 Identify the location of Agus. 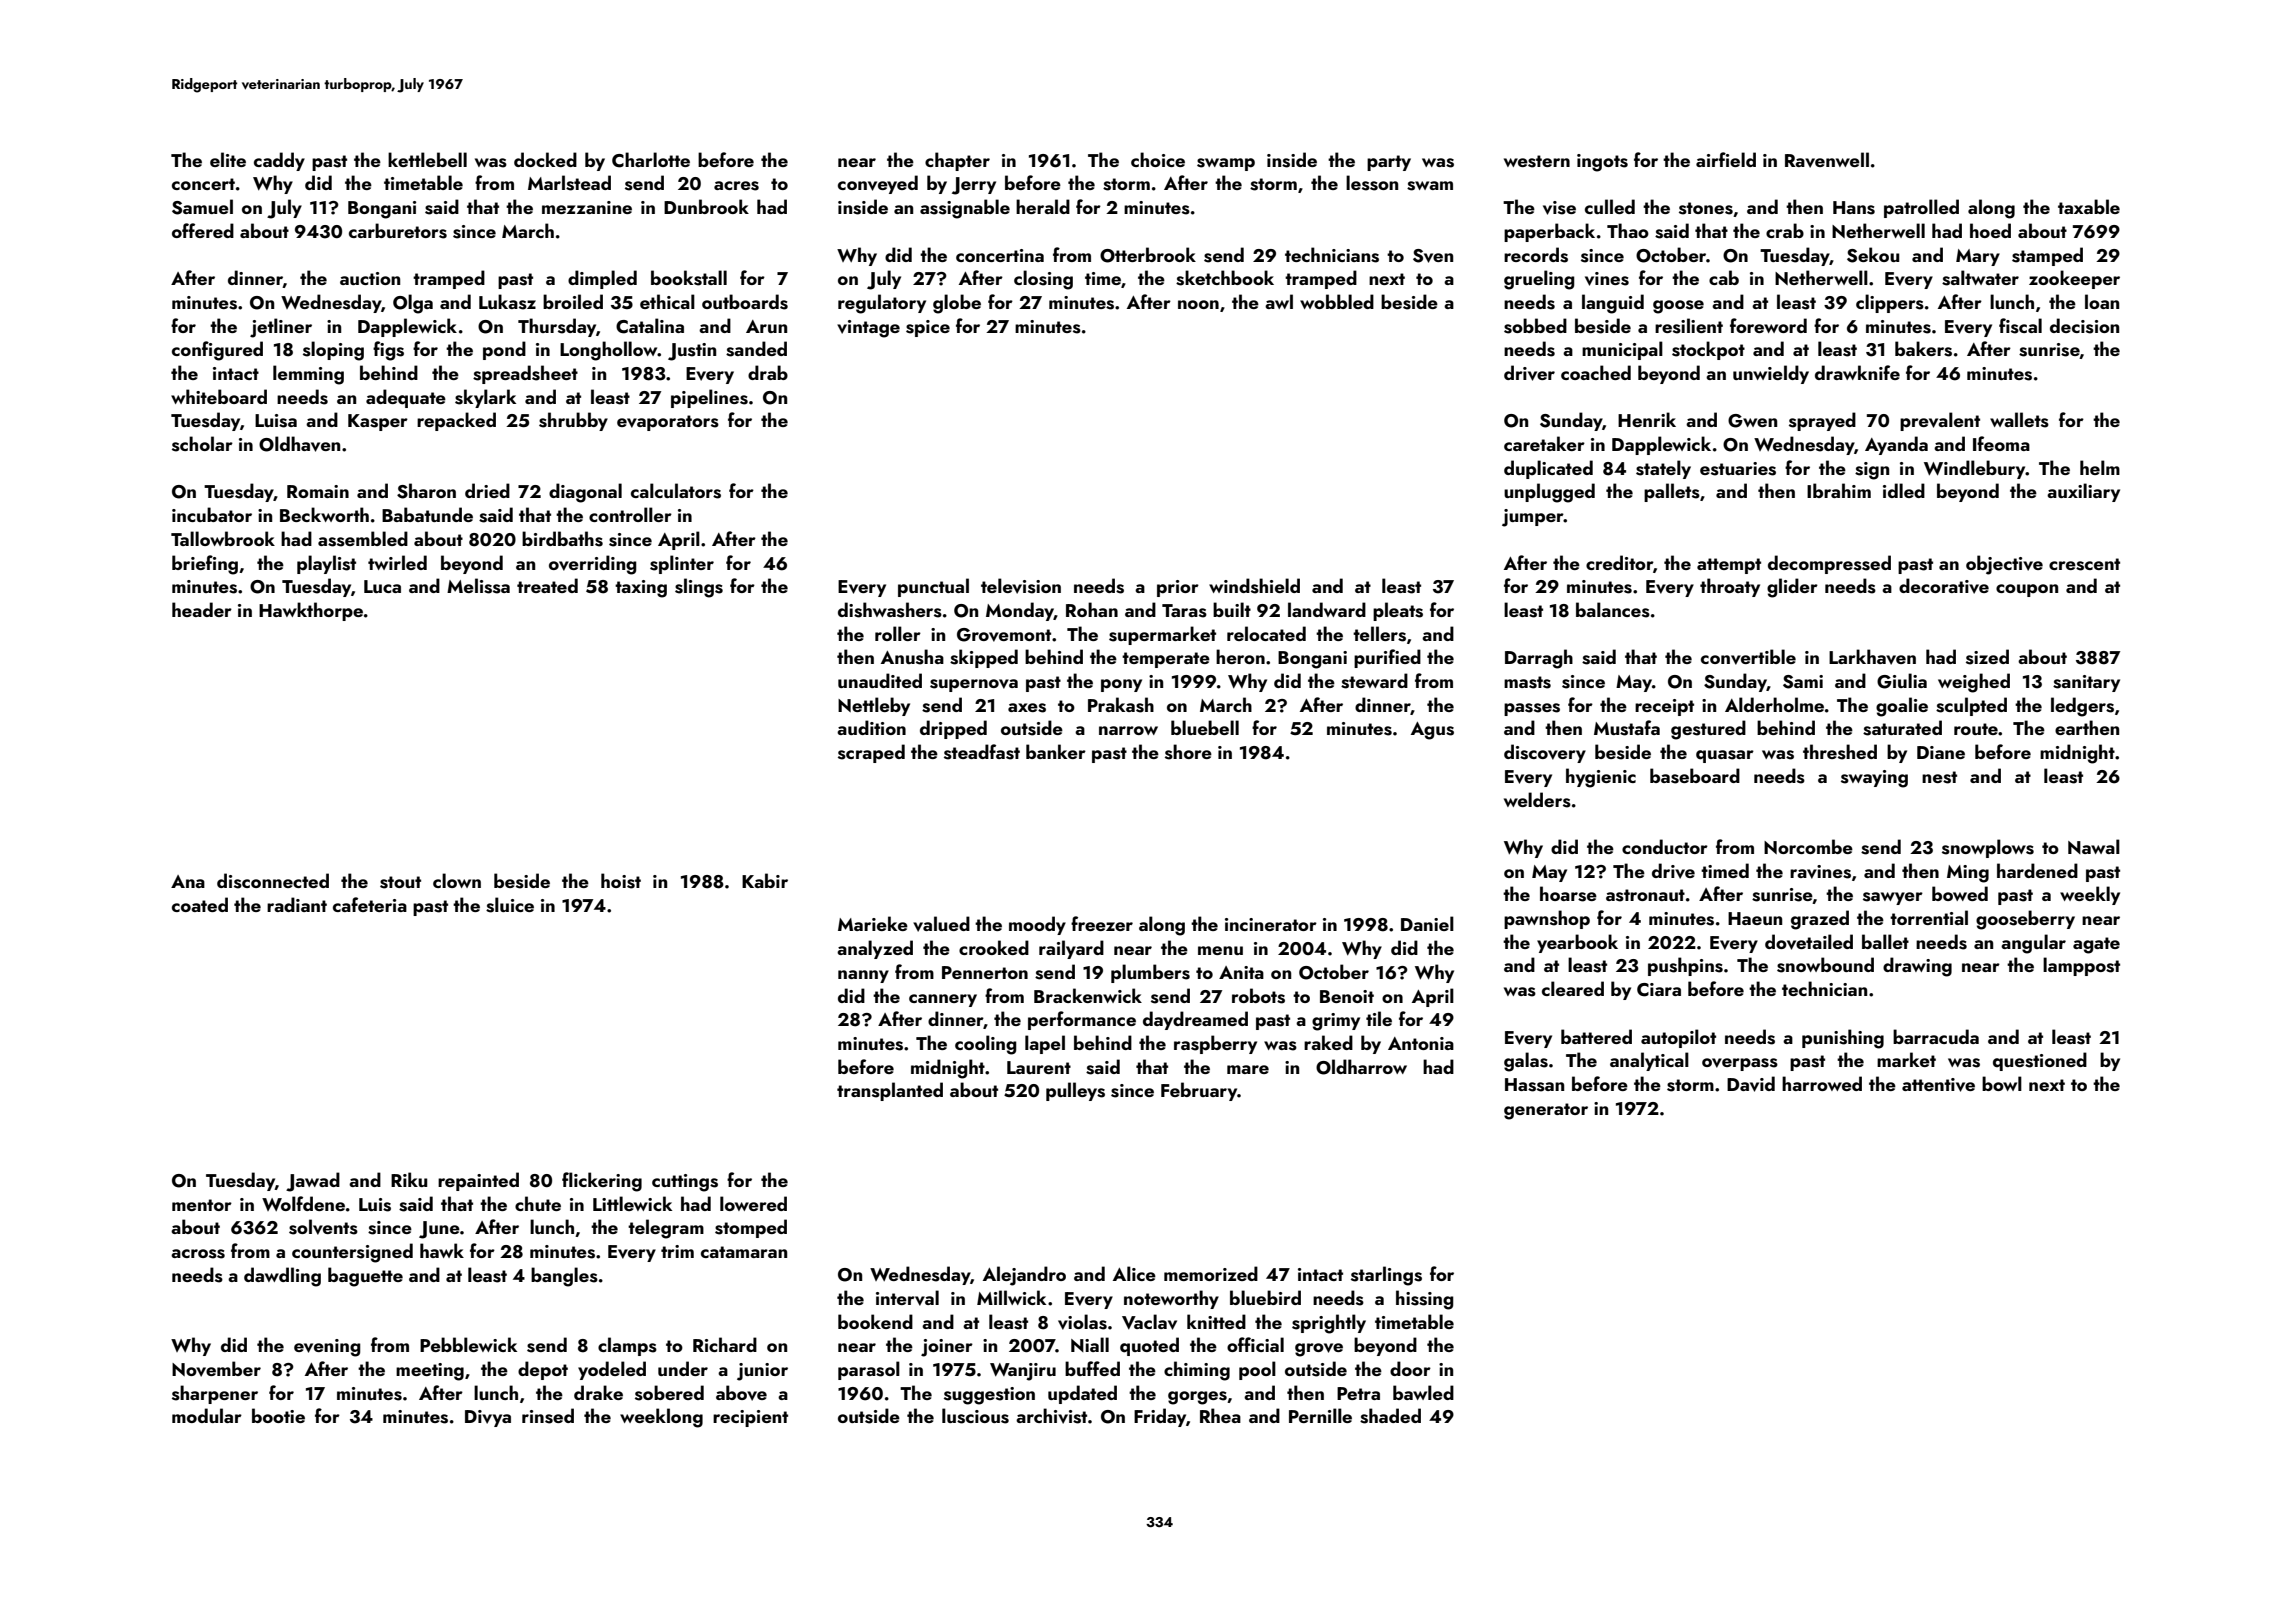
(1432, 731).
